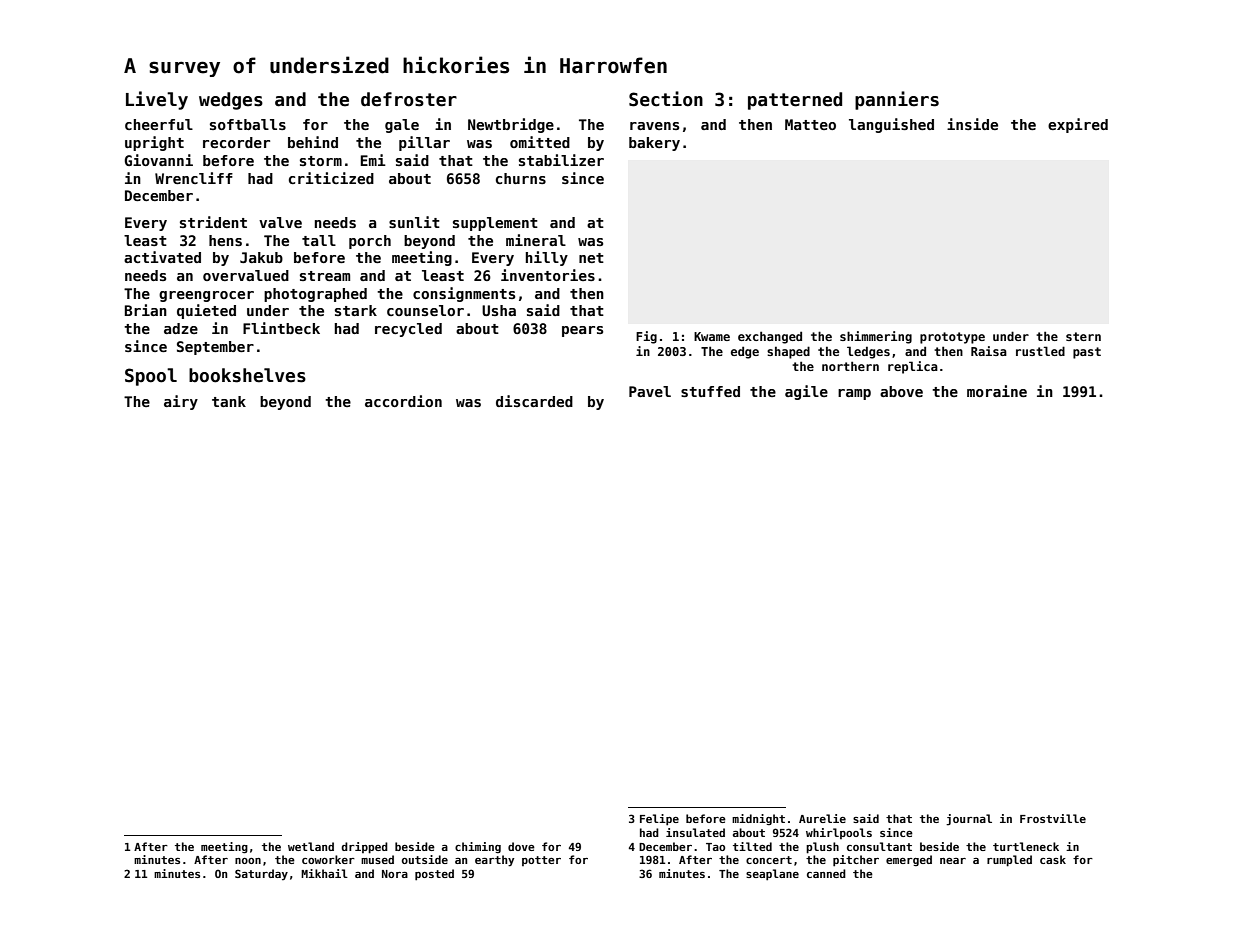  I want to click on Fig, so click(646, 337).
